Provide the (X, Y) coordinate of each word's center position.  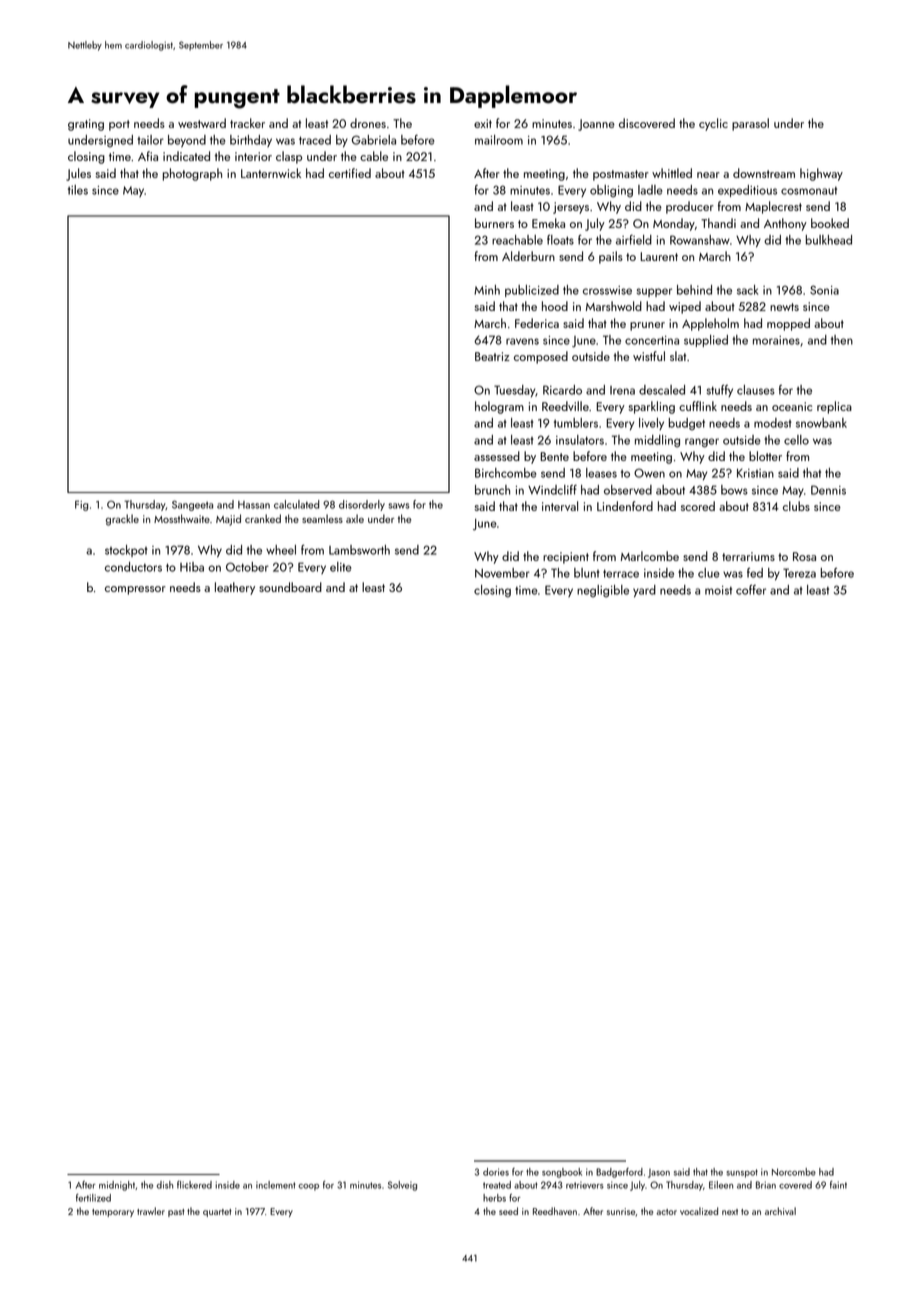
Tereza (799, 573)
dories (496, 1172)
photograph (192, 174)
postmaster (621, 175)
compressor (135, 590)
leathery (235, 588)
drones (368, 123)
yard (644, 591)
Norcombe (794, 1172)
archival (780, 1211)
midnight (117, 1186)
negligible (603, 591)
